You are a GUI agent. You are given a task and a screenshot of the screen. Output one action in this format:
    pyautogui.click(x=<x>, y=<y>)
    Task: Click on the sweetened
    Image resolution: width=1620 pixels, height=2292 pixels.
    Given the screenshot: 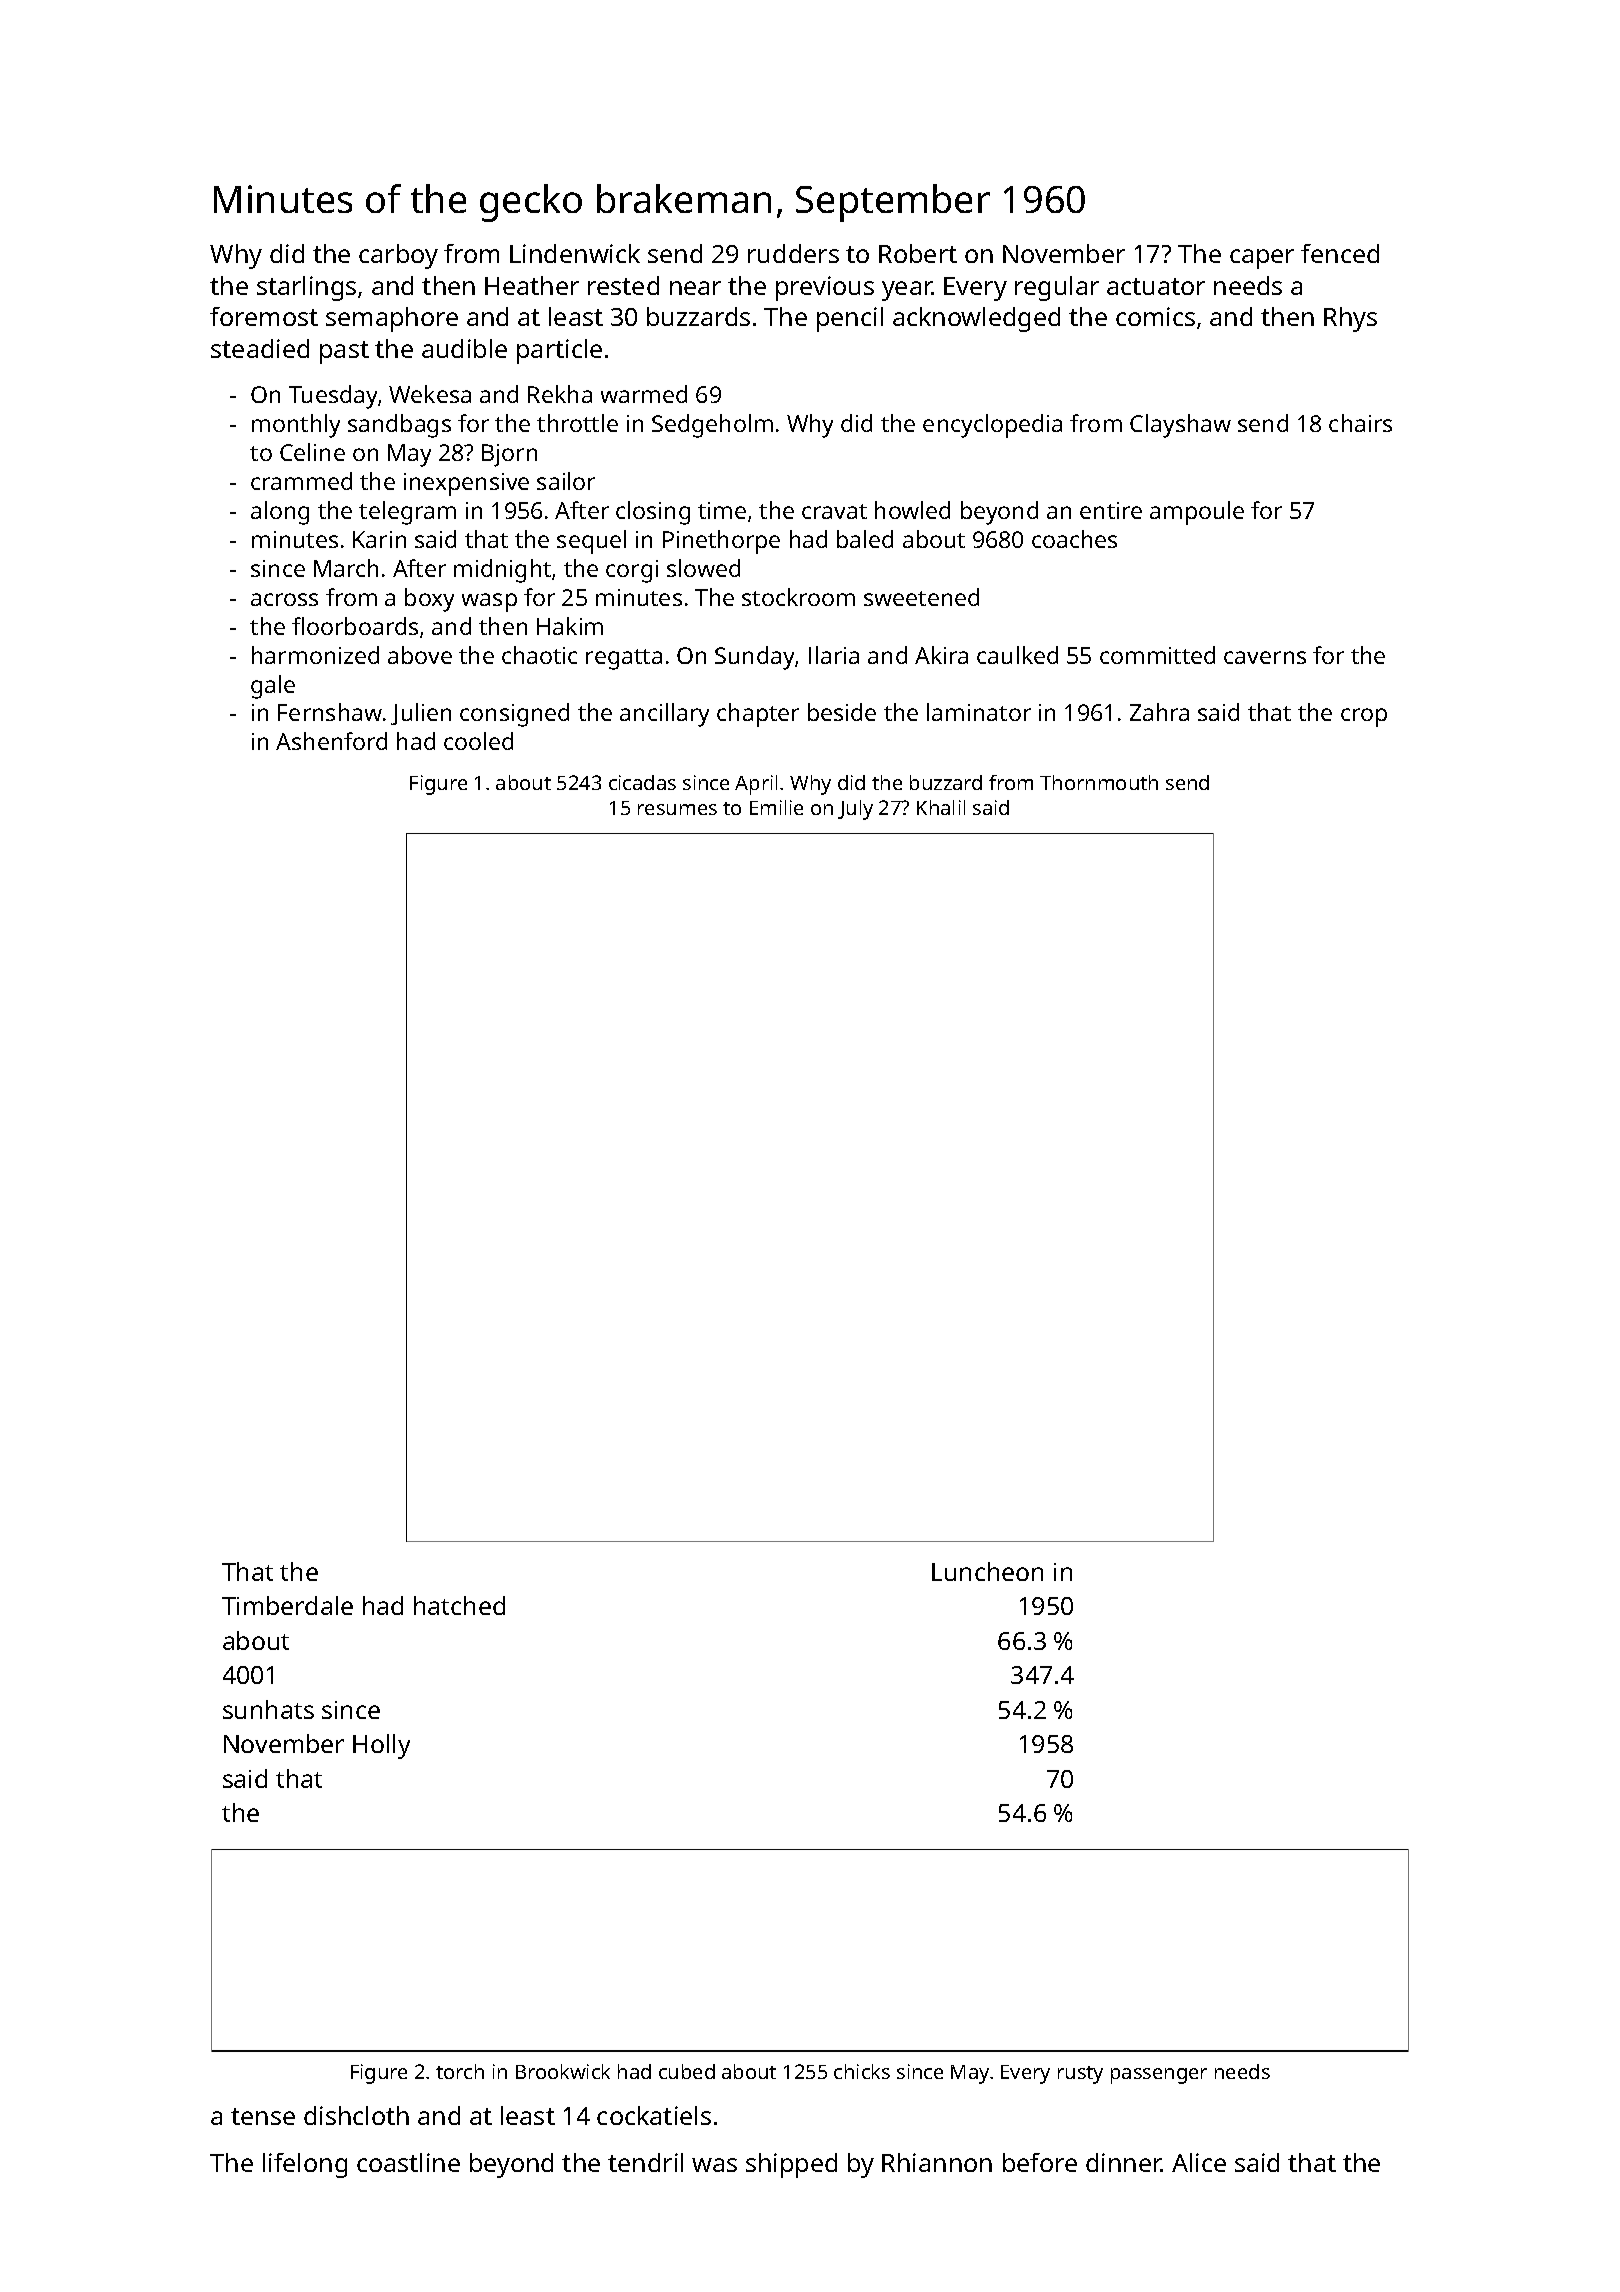 What is the action you would take?
    pyautogui.click(x=921, y=597)
